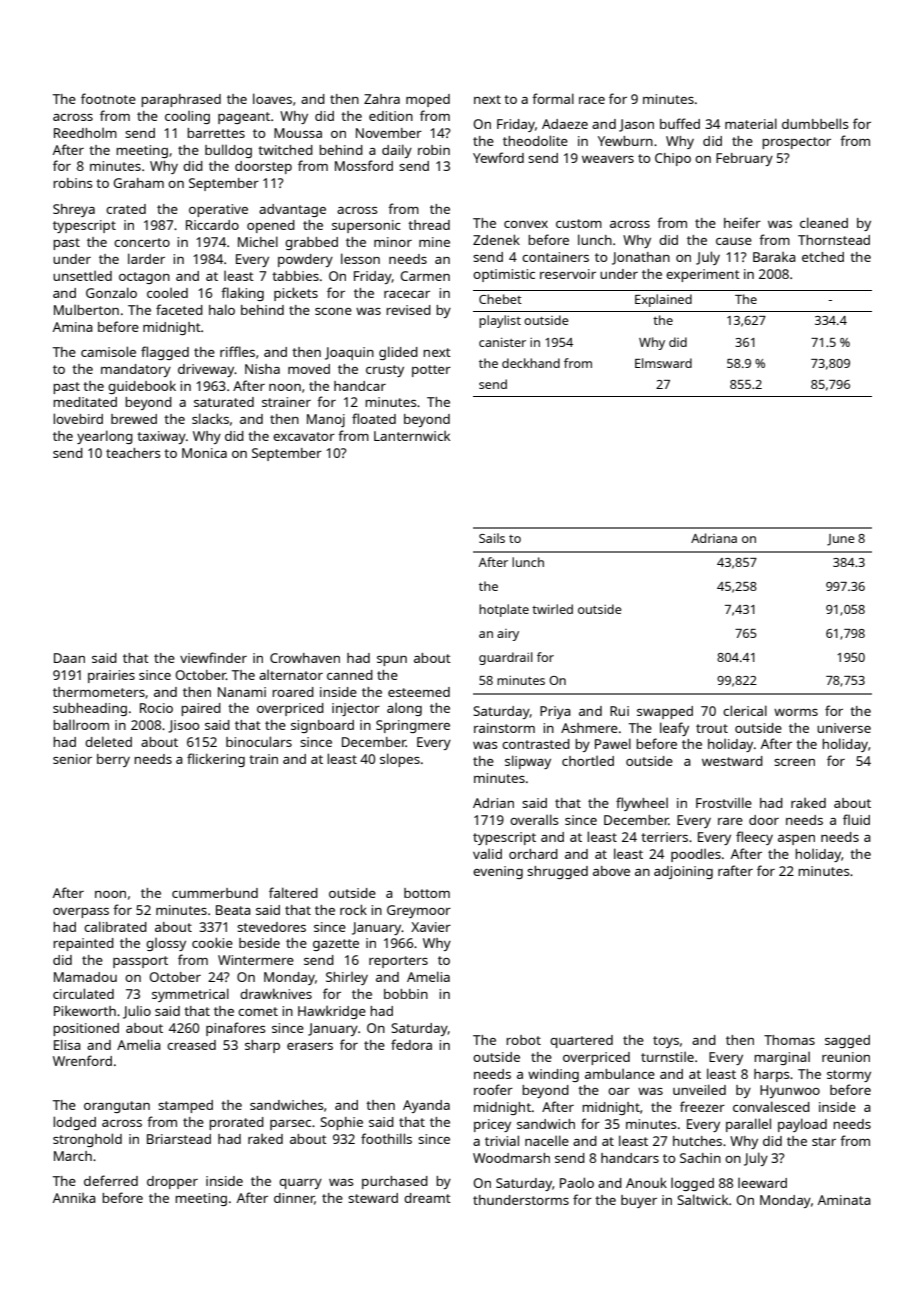 Image resolution: width=924 pixels, height=1308 pixels. I want to click on dreamt, so click(427, 1198).
